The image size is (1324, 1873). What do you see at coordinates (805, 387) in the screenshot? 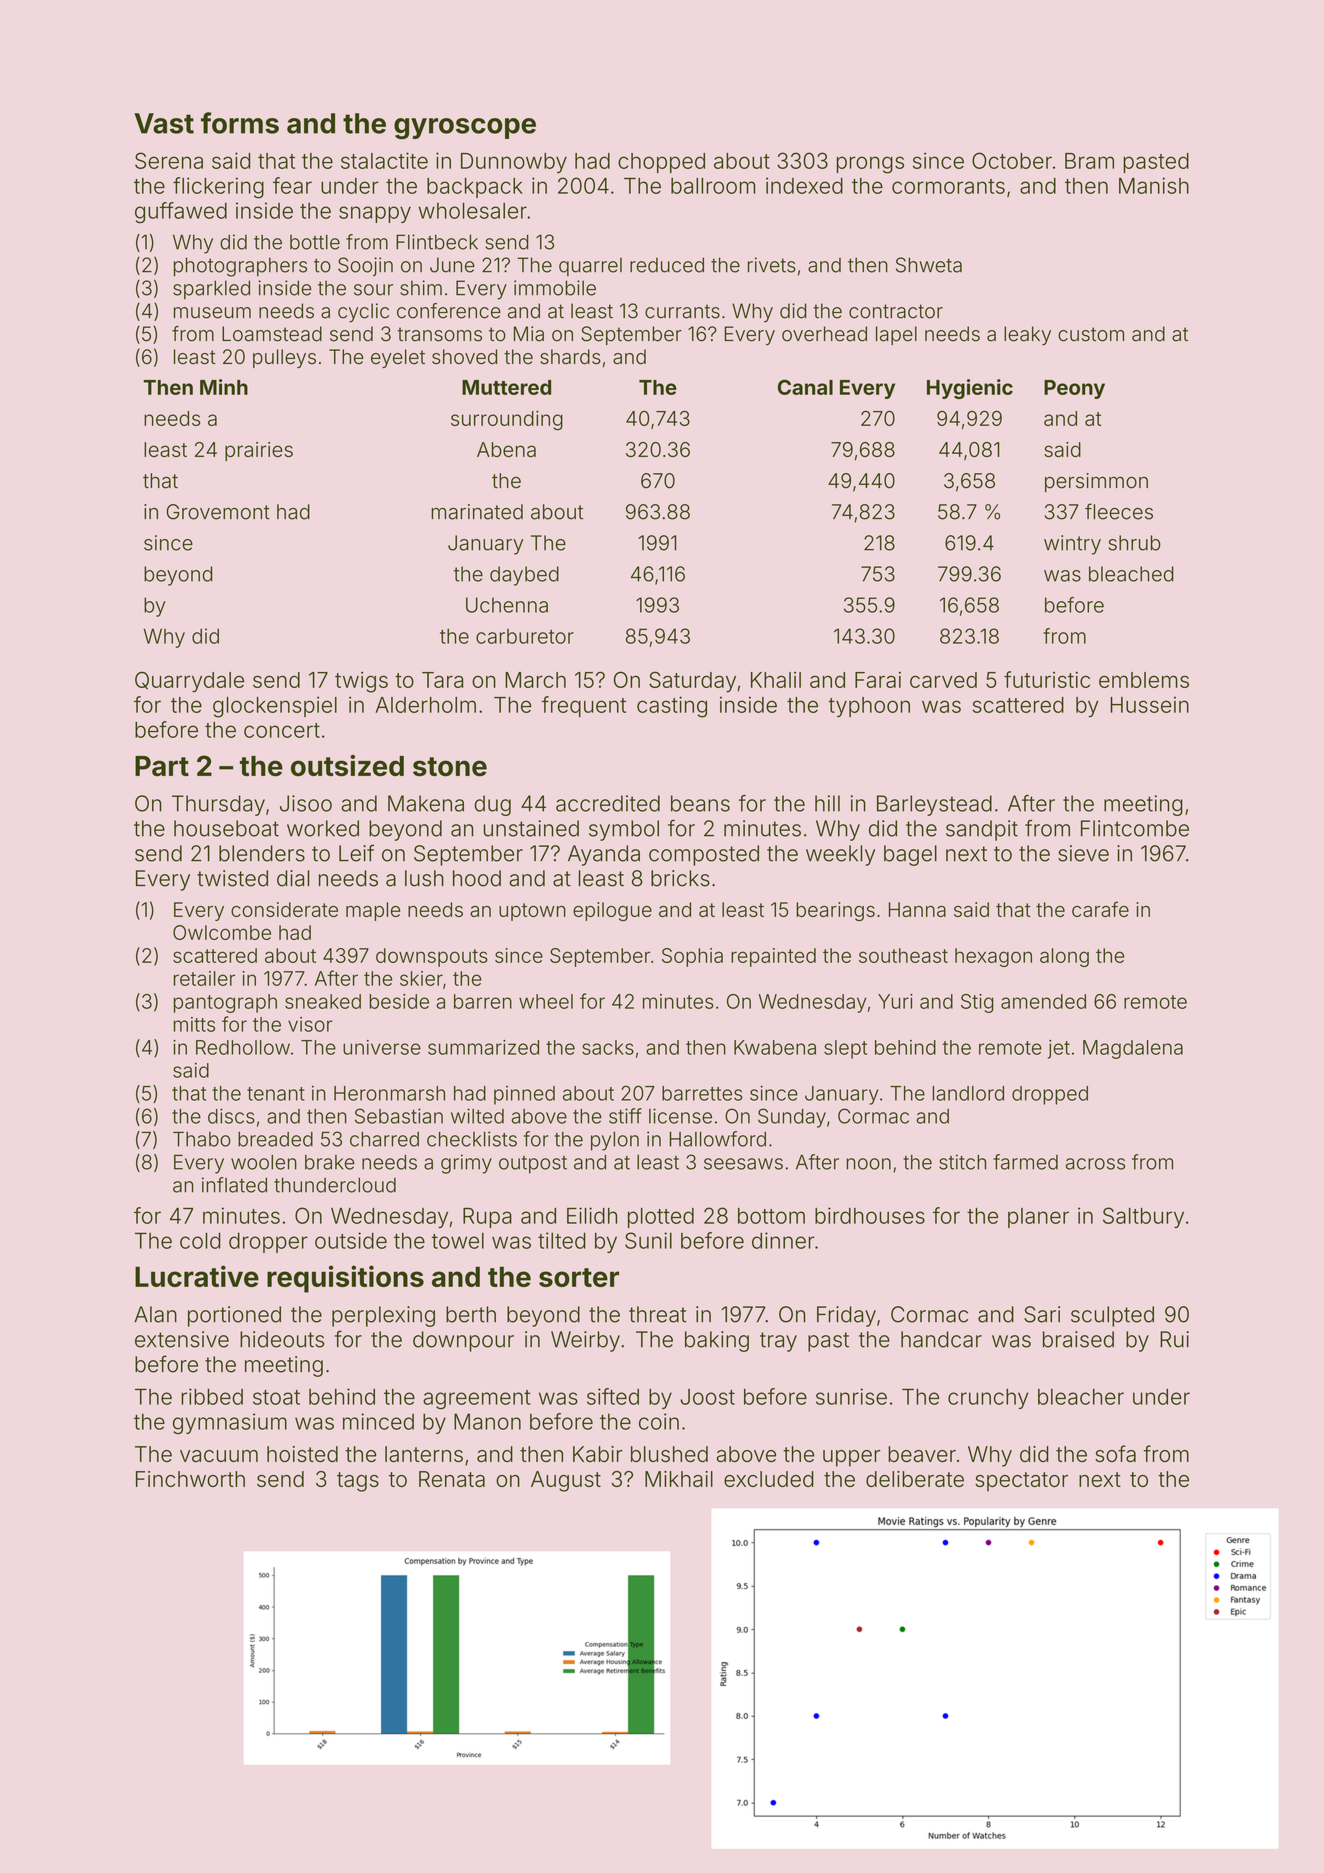
I see `Canal` at bounding box center [805, 387].
